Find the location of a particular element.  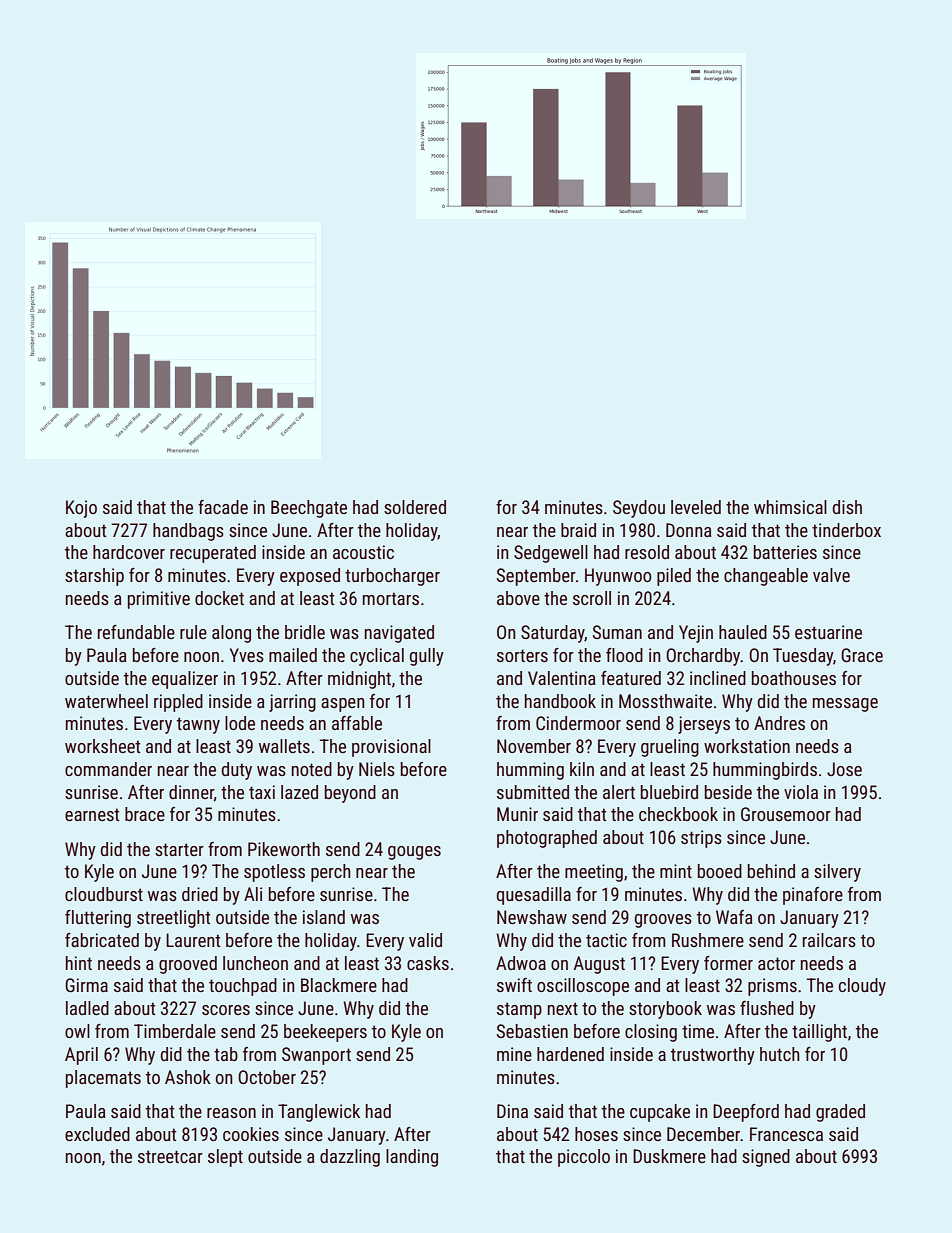

soldered is located at coordinates (415, 507).
